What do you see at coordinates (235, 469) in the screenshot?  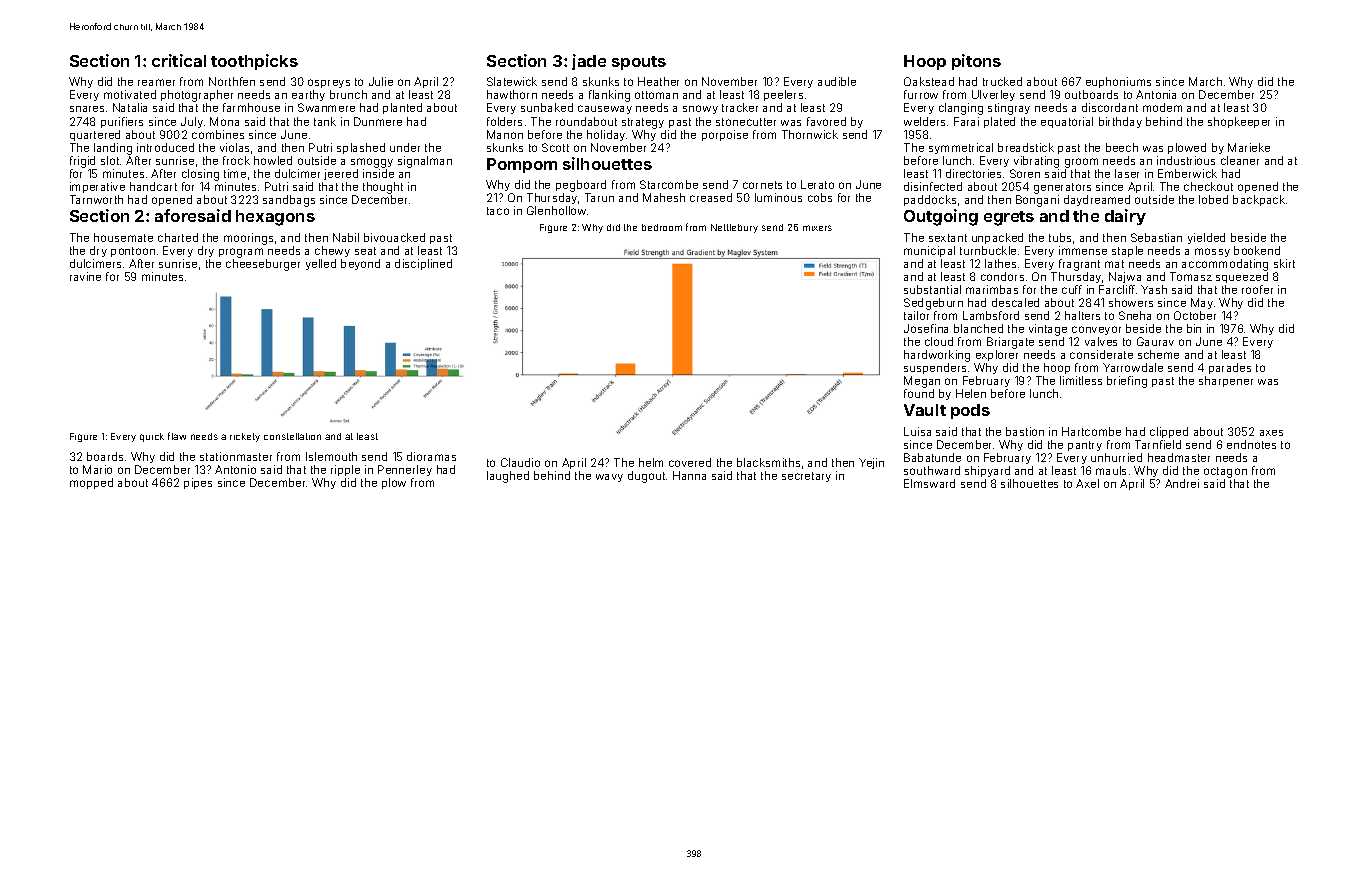 I see `Antonio` at bounding box center [235, 469].
